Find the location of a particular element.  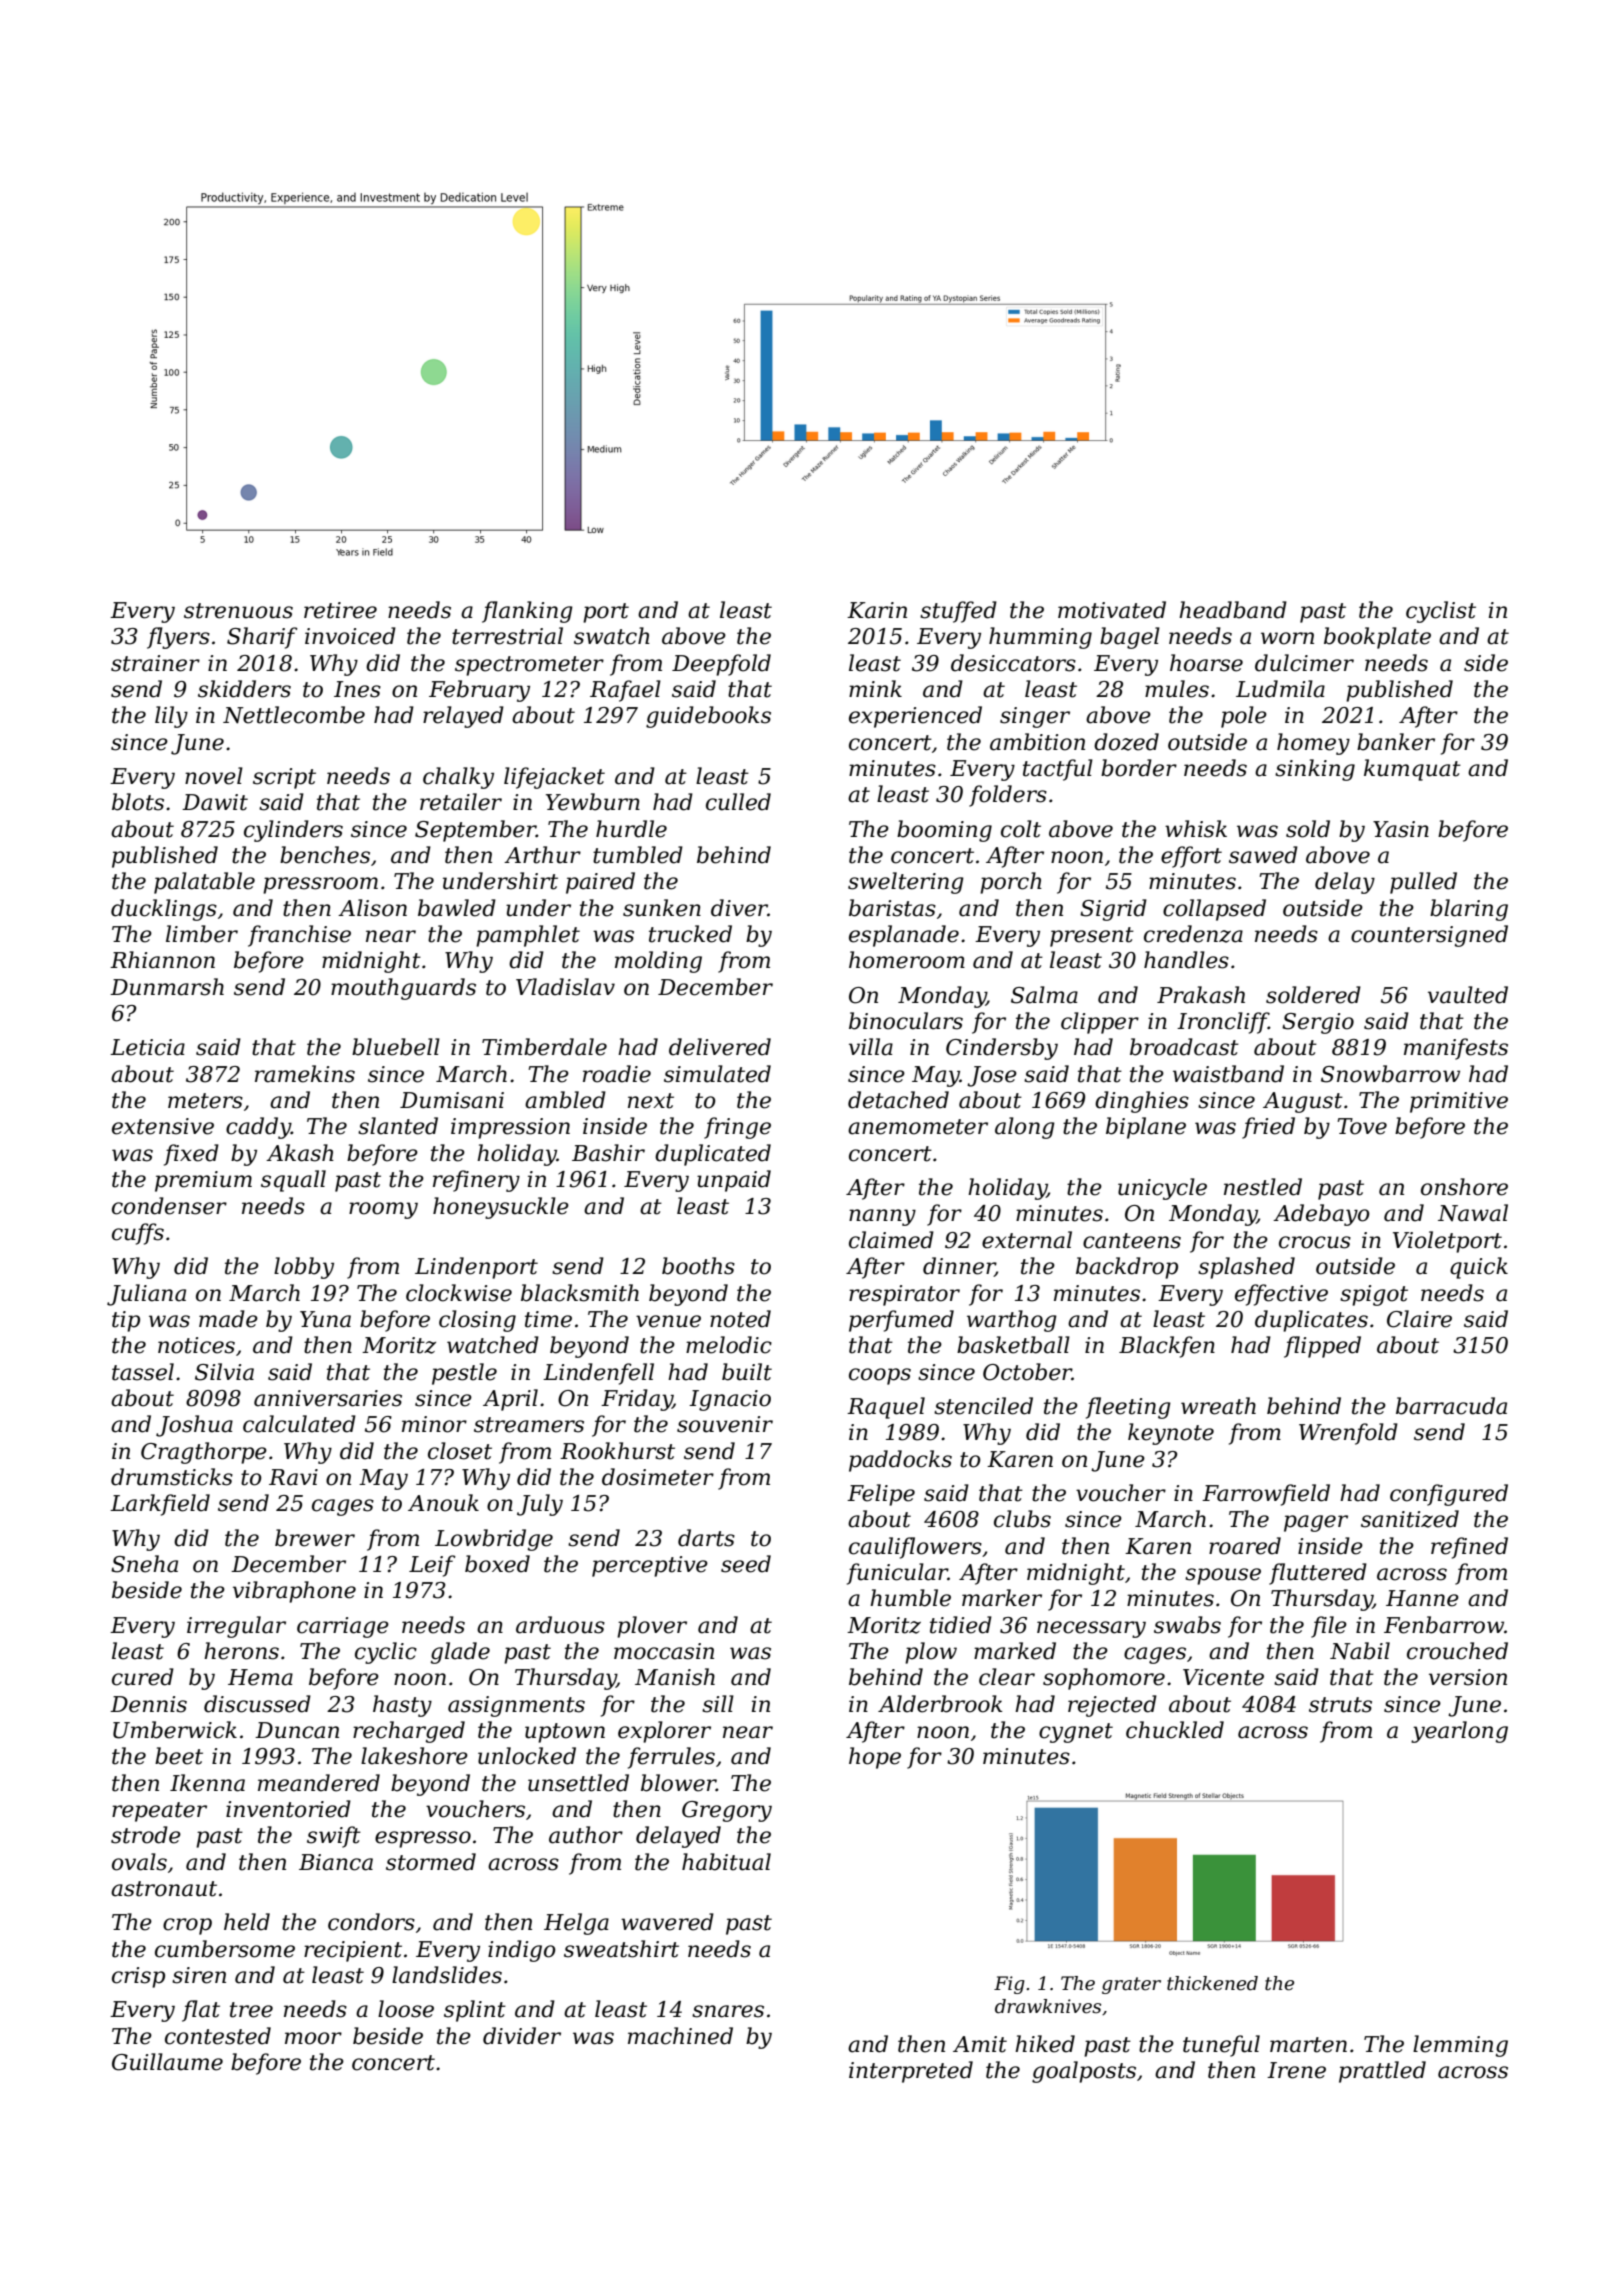

chuckled is located at coordinates (1175, 1730).
